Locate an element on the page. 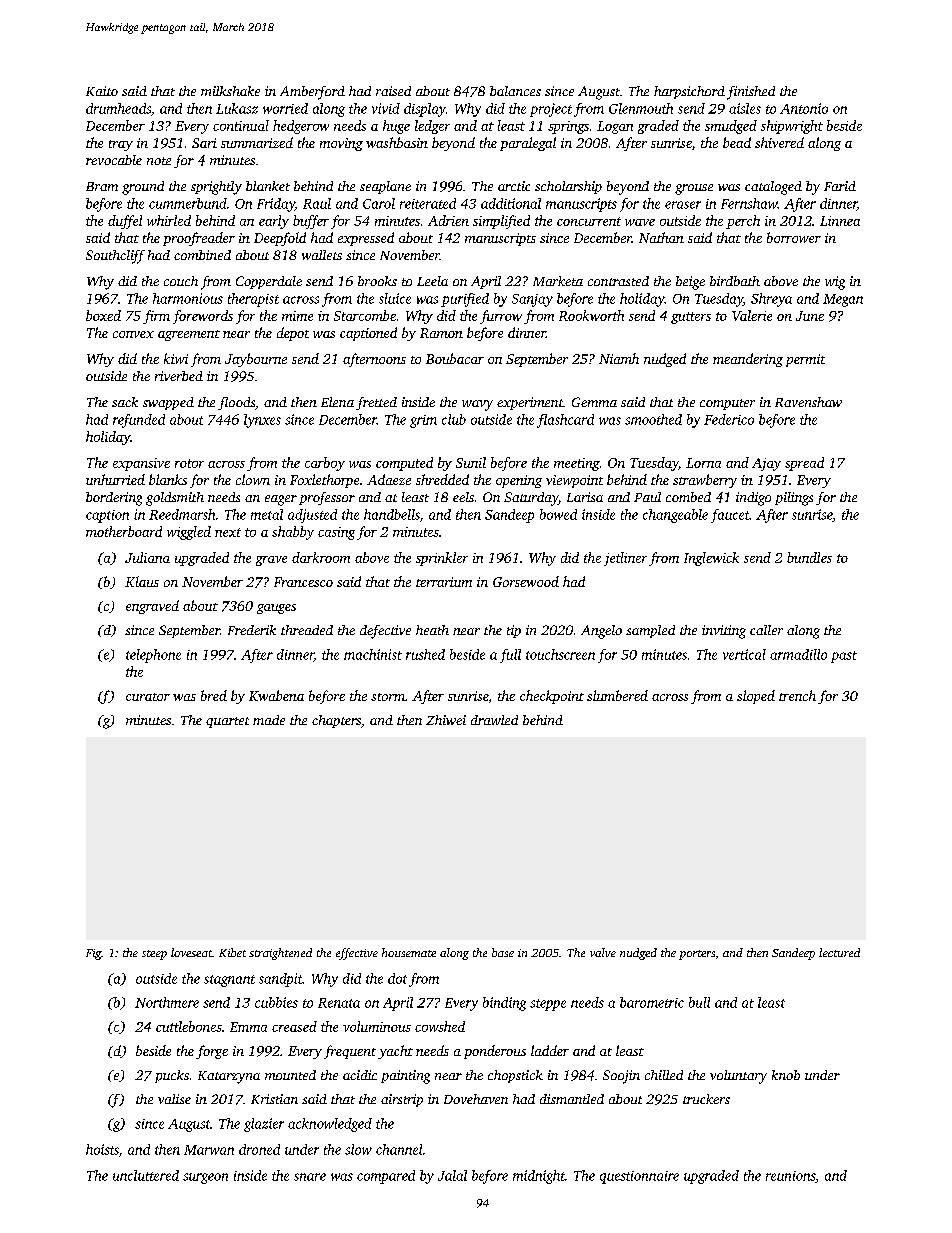 The width and height of the document is (952, 1233). dismantled is located at coordinates (572, 1099).
